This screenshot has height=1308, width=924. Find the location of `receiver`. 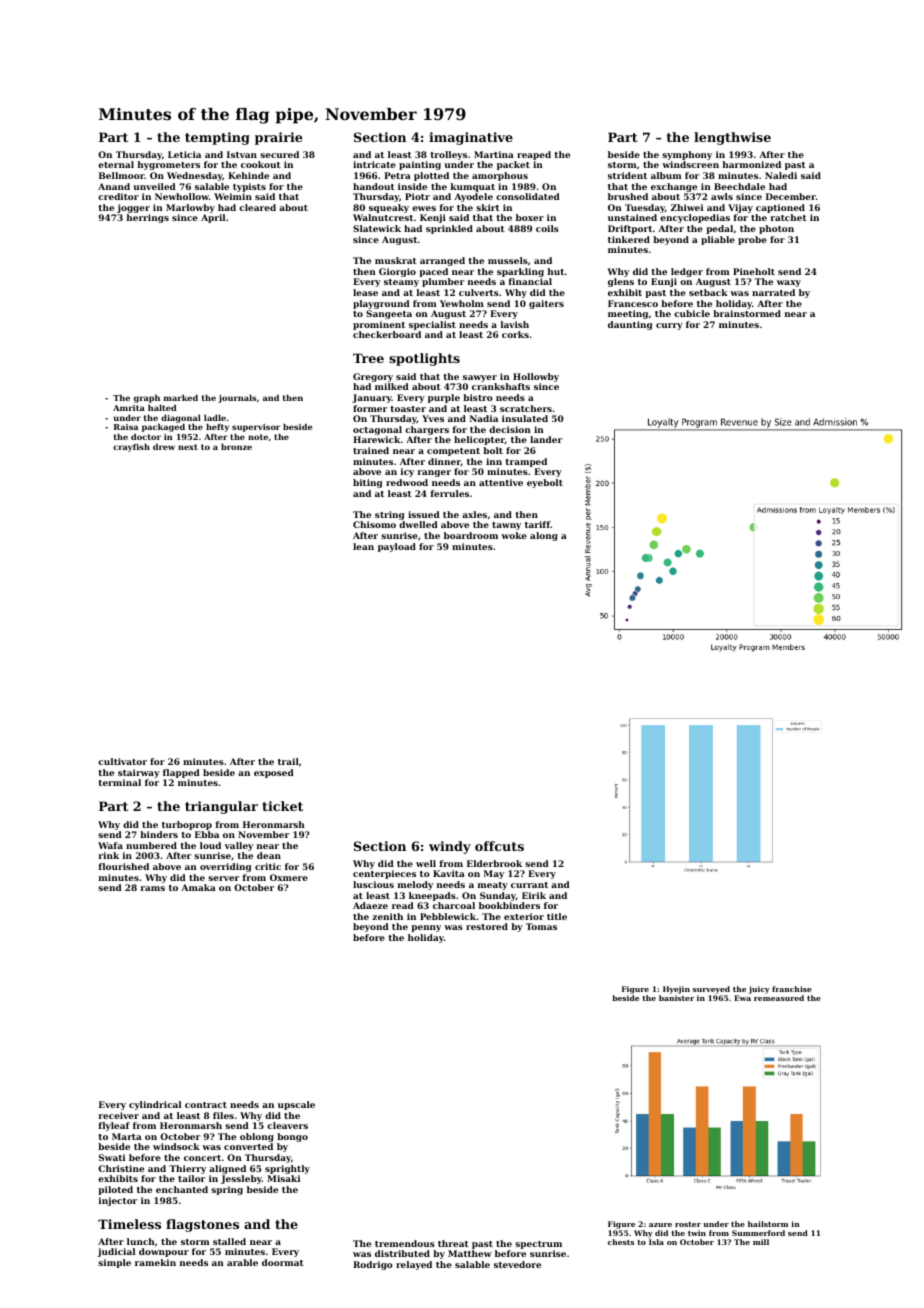

receiver is located at coordinates (118, 1115).
